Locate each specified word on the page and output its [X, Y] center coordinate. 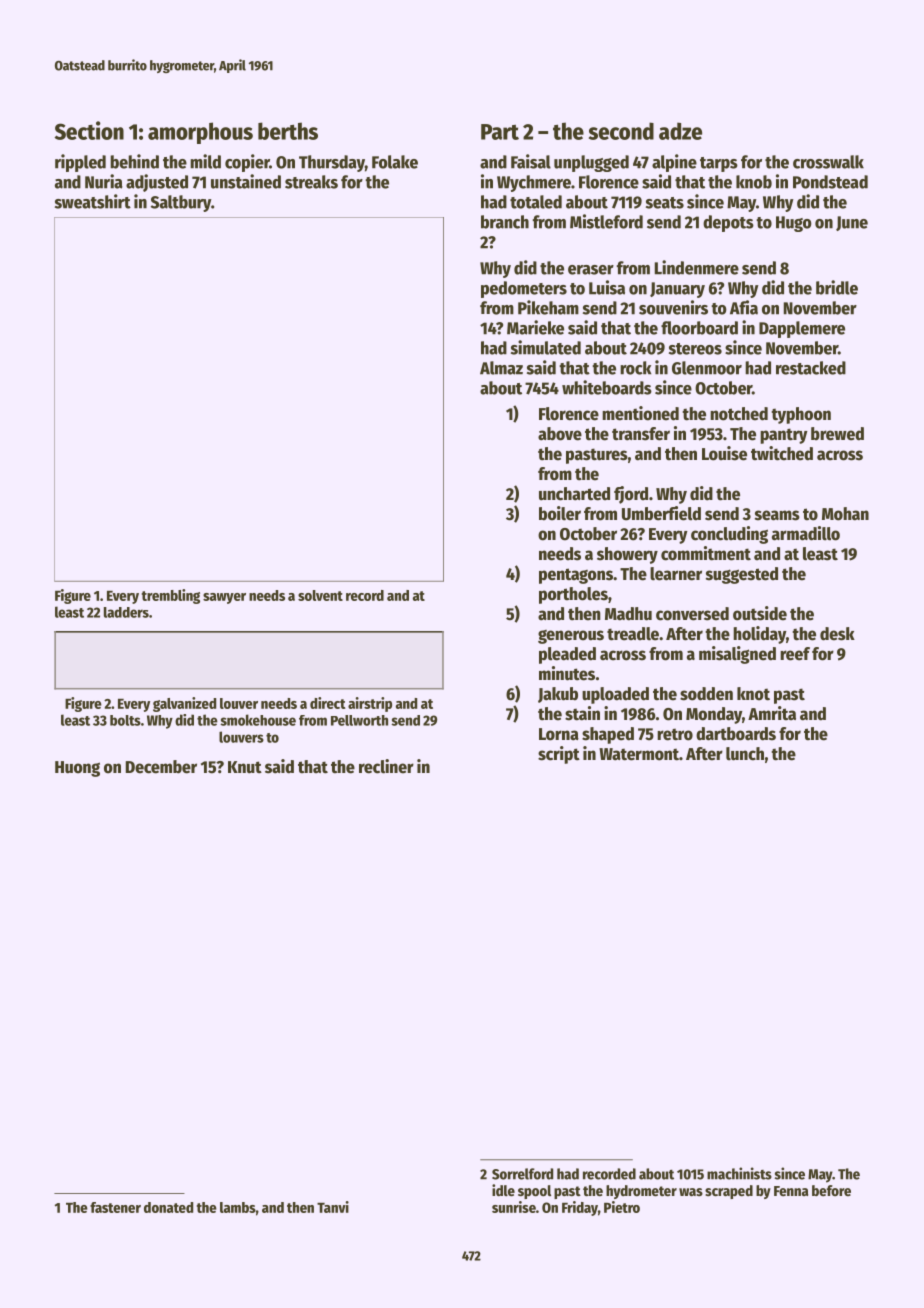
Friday [580, 1208]
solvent [320, 595]
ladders [126, 612]
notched [739, 414]
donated [168, 1207]
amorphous [200, 133]
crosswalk [828, 162]
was [691, 1192]
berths [288, 131]
